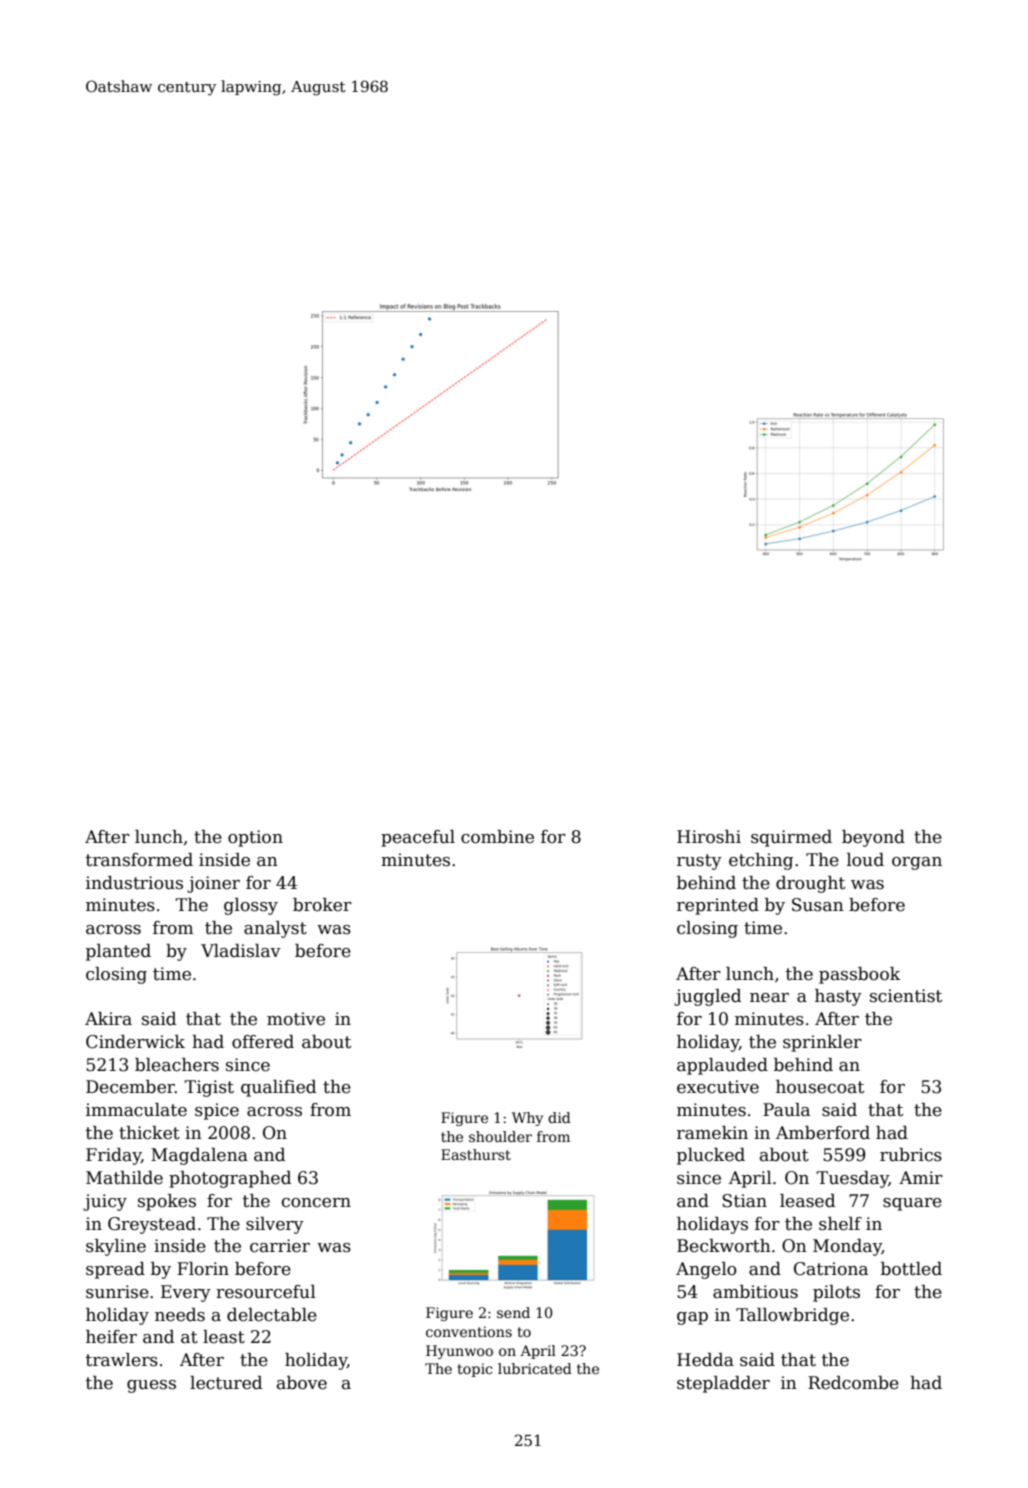  What do you see at coordinates (500, 1136) in the image?
I see `shoulder` at bounding box center [500, 1136].
